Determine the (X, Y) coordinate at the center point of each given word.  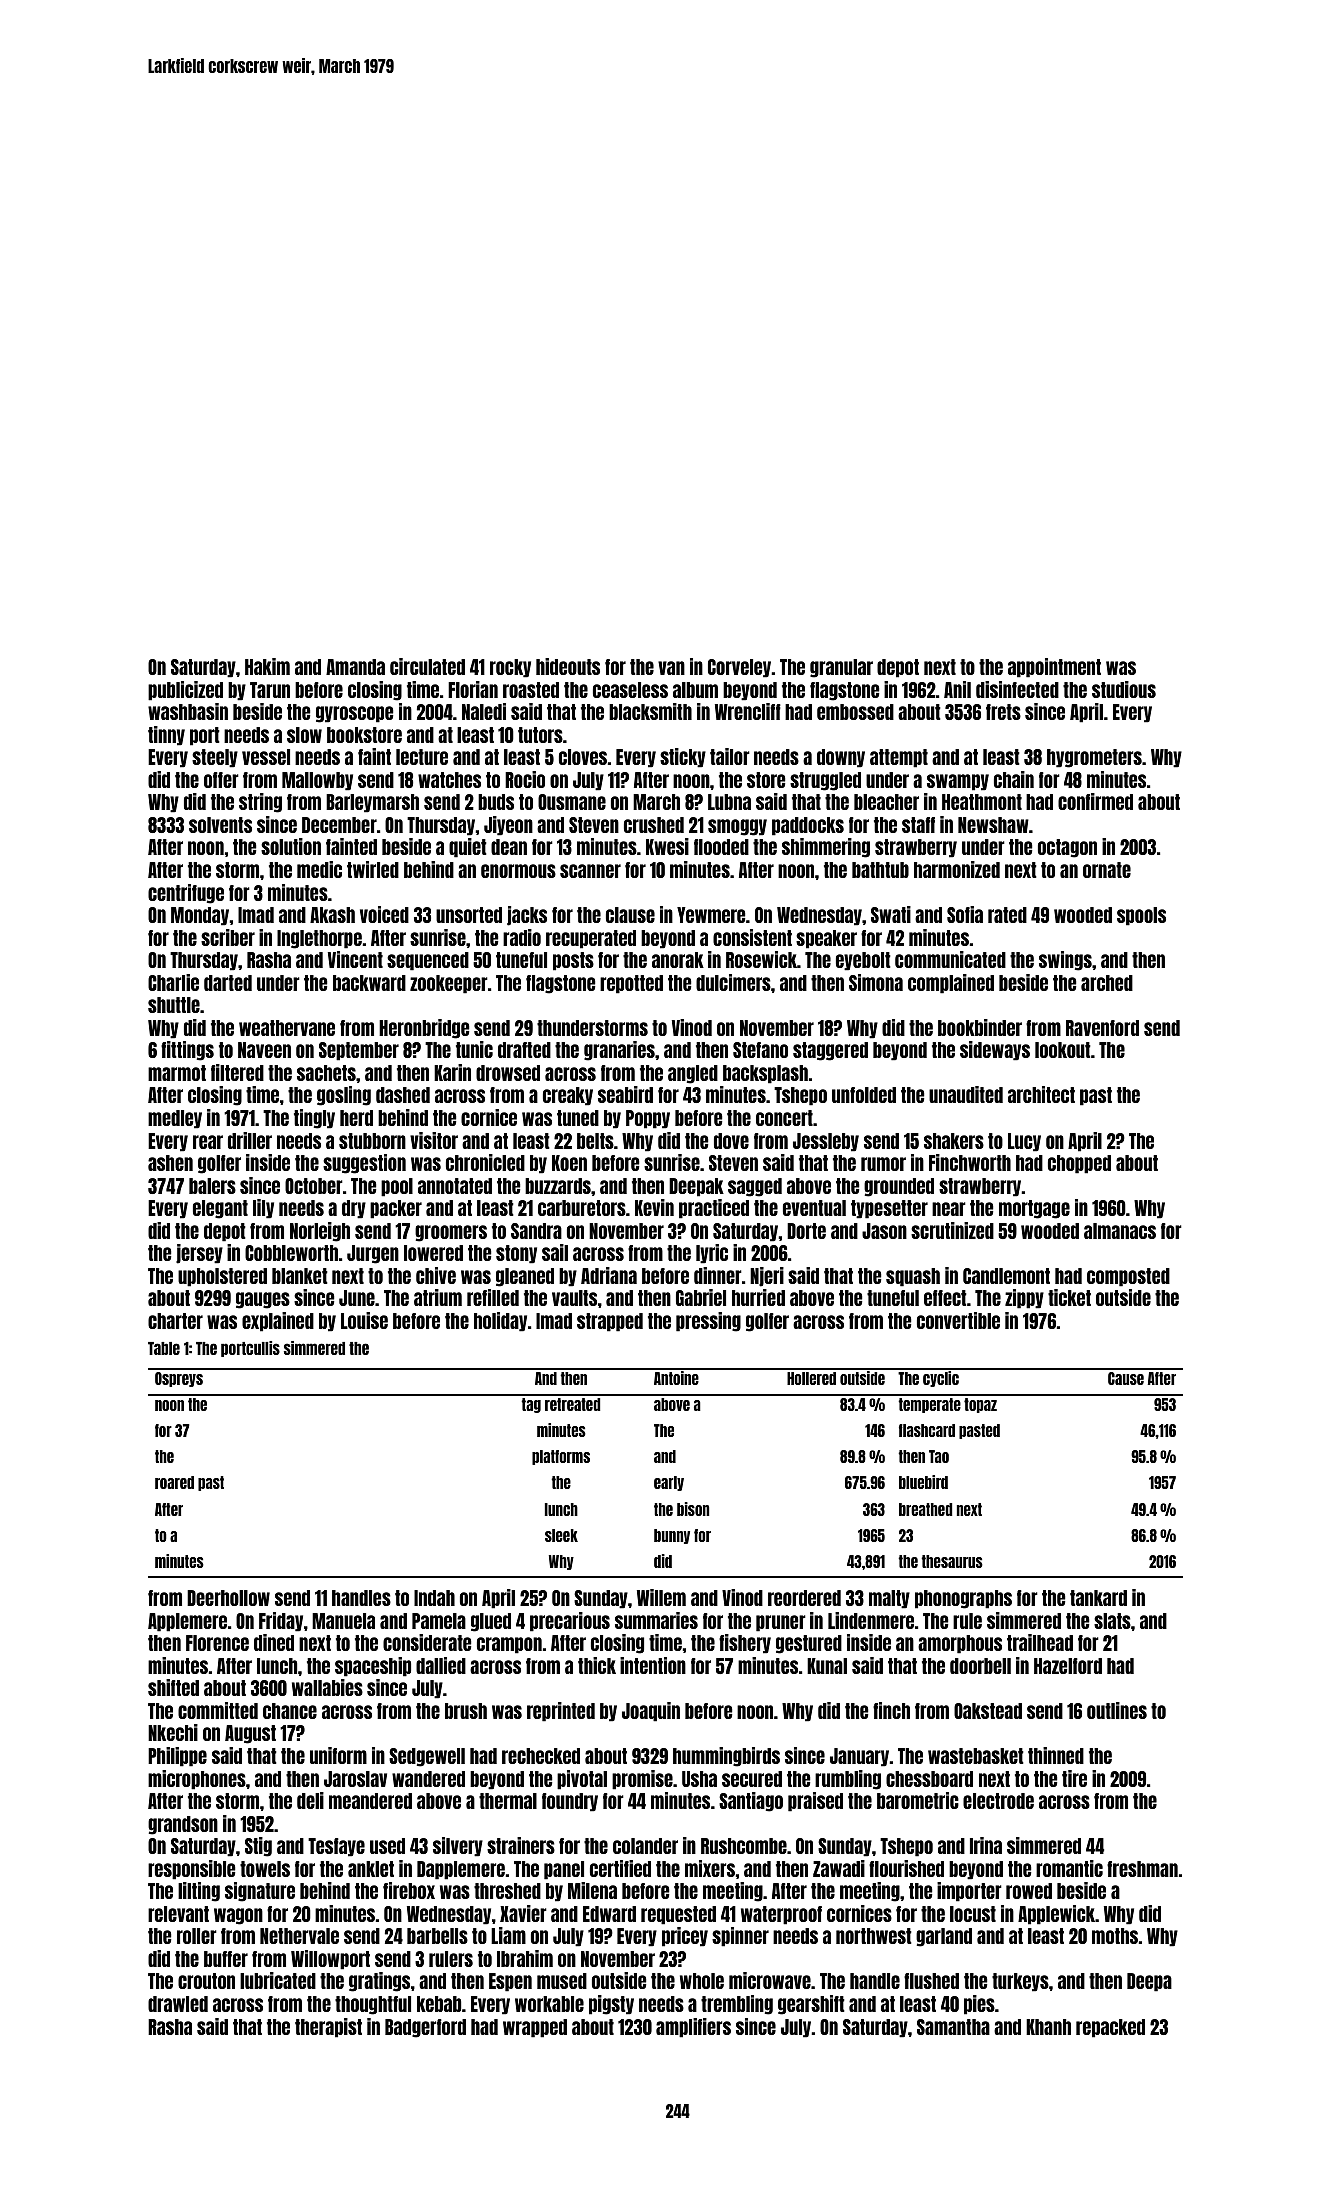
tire (1074, 1778)
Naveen (264, 1050)
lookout (1063, 1050)
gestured (809, 1644)
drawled (178, 2004)
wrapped (535, 2028)
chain (1014, 779)
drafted (524, 1050)
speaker (826, 939)
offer (221, 780)
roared (174, 1482)
